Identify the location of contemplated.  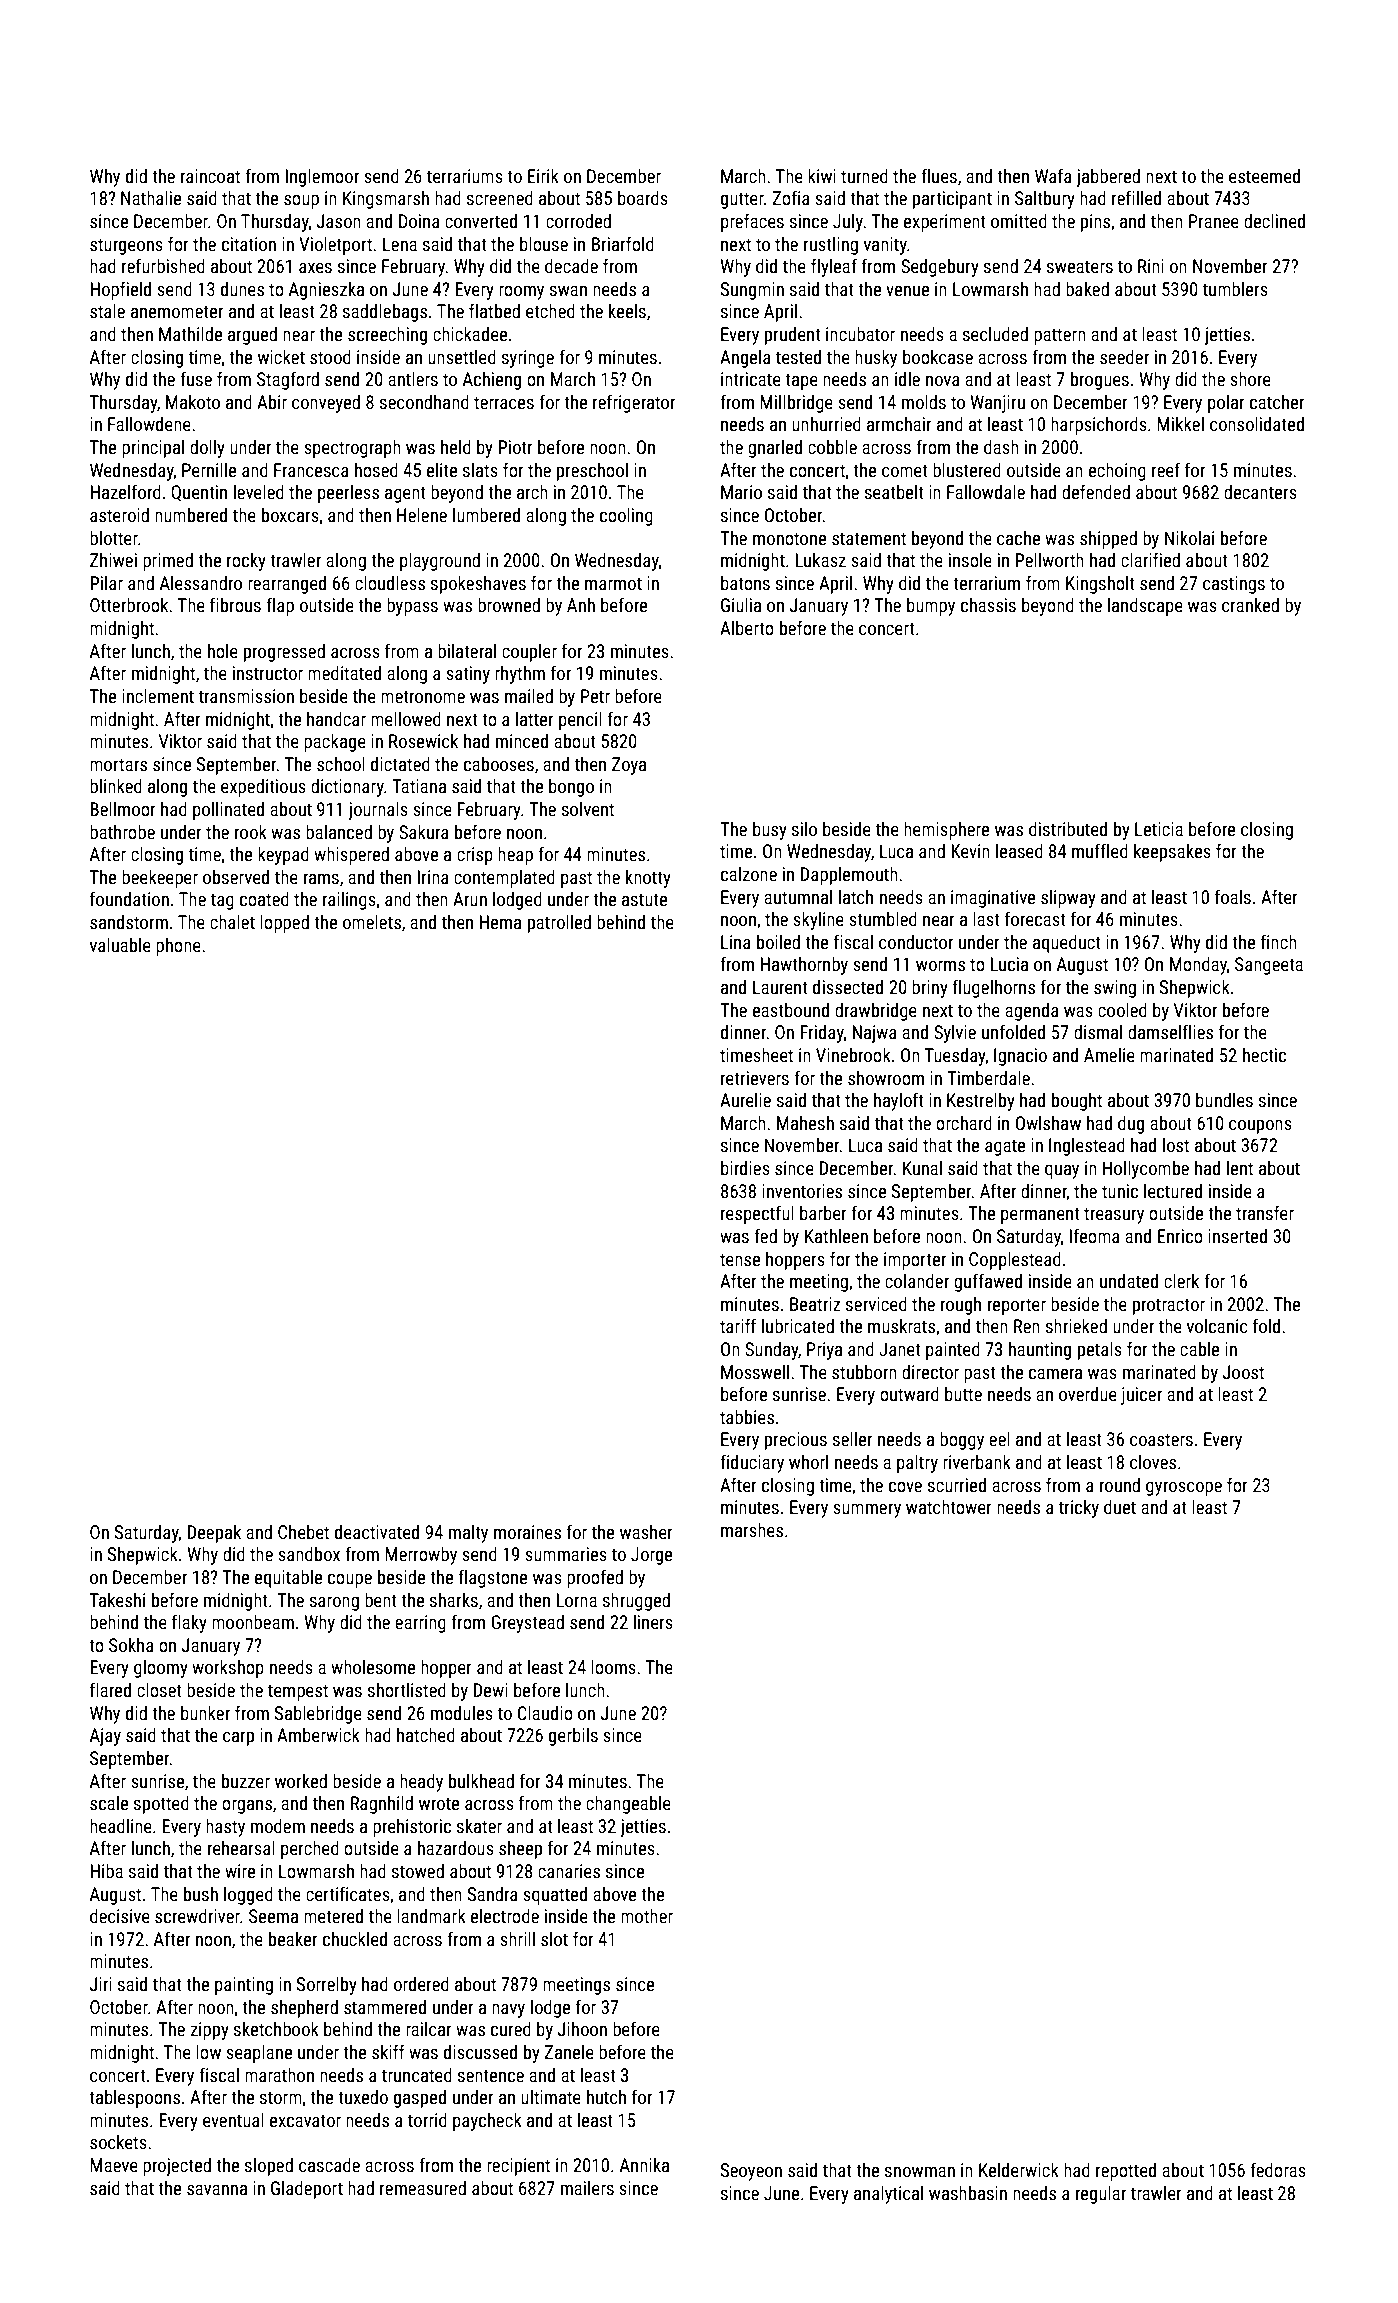
(504, 879).
